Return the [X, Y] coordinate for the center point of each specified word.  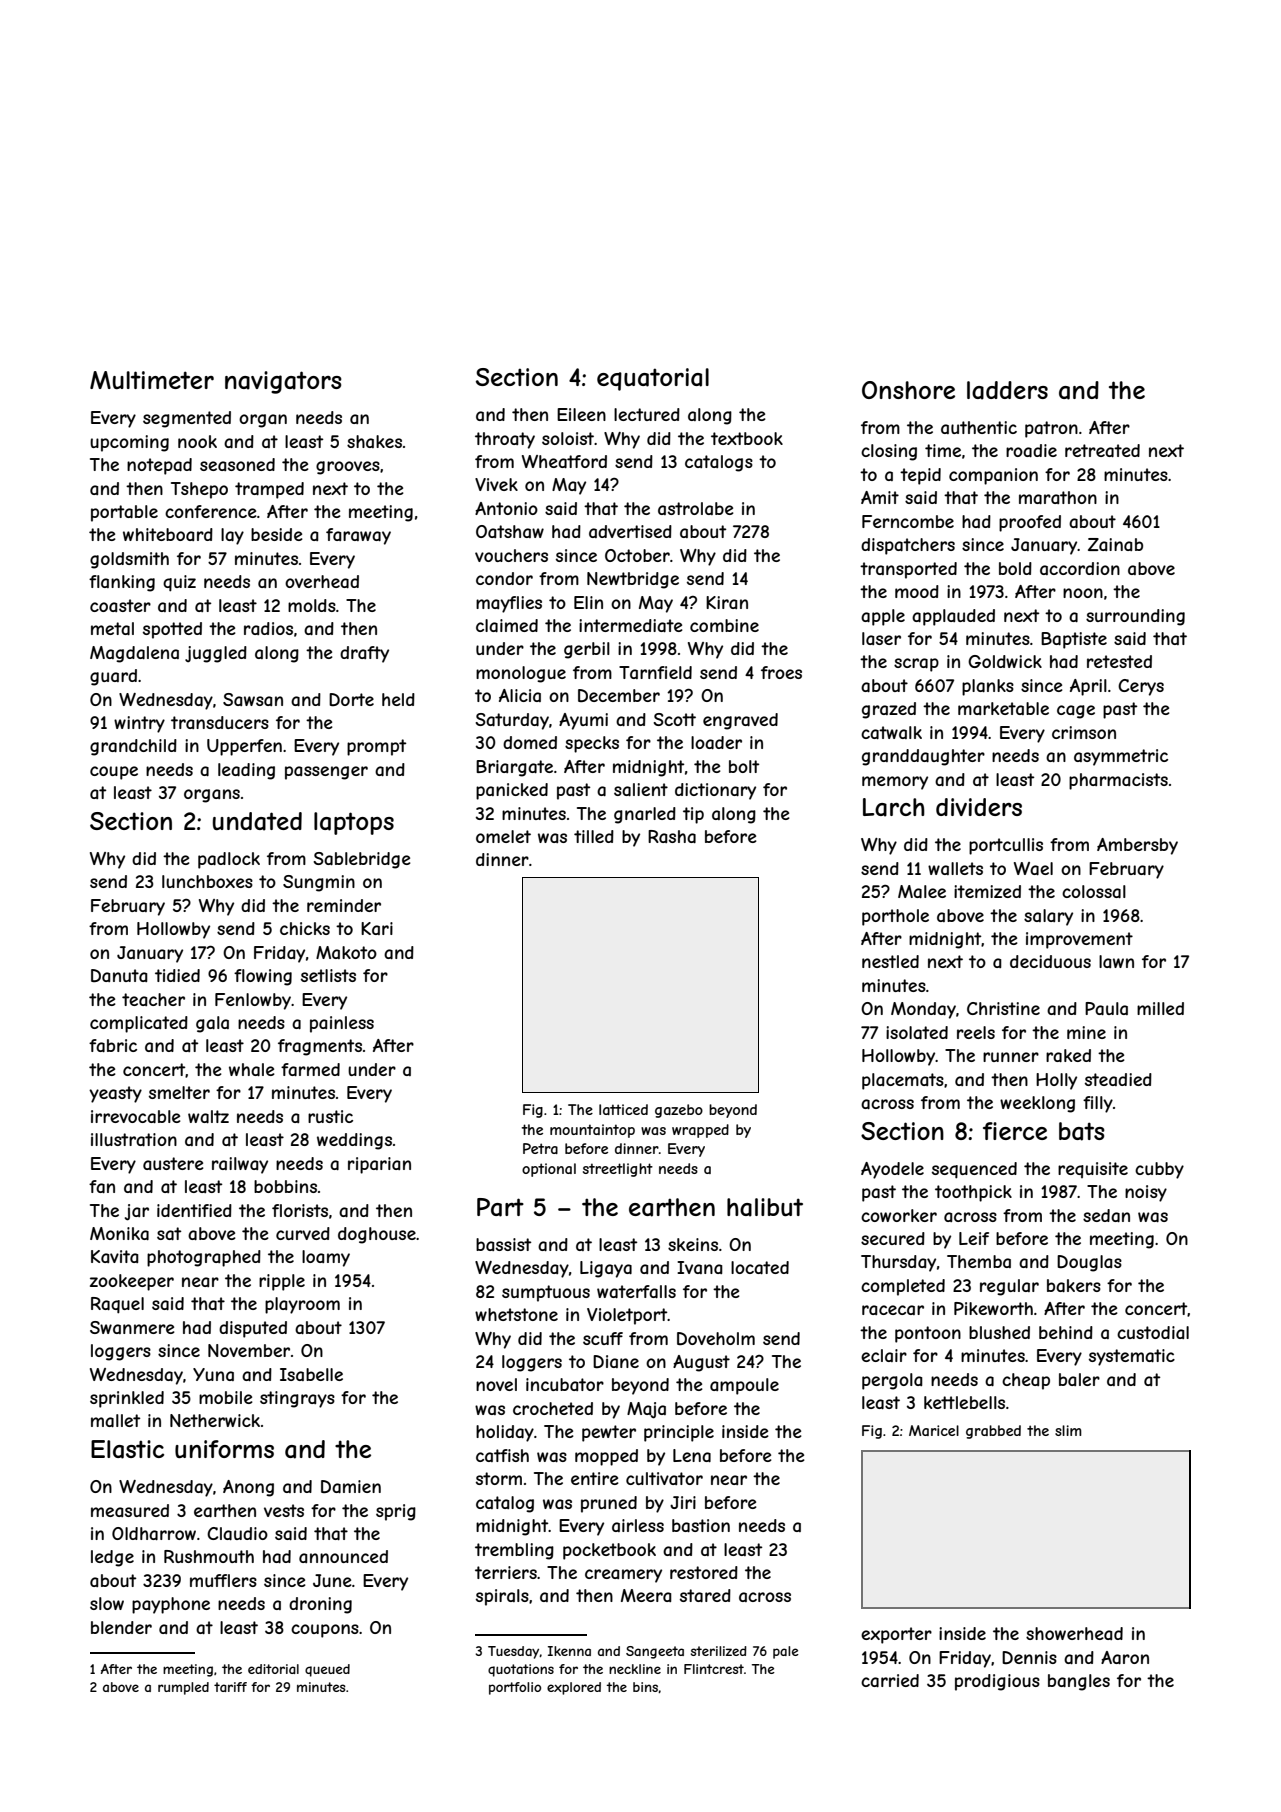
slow [107, 1603]
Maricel [934, 1430]
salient [641, 789]
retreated [1102, 450]
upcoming [129, 443]
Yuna [213, 1374]
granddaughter [923, 757]
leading [246, 771]
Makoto [346, 952]
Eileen [581, 414]
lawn [1116, 961]
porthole [895, 917]
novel [496, 1384]
